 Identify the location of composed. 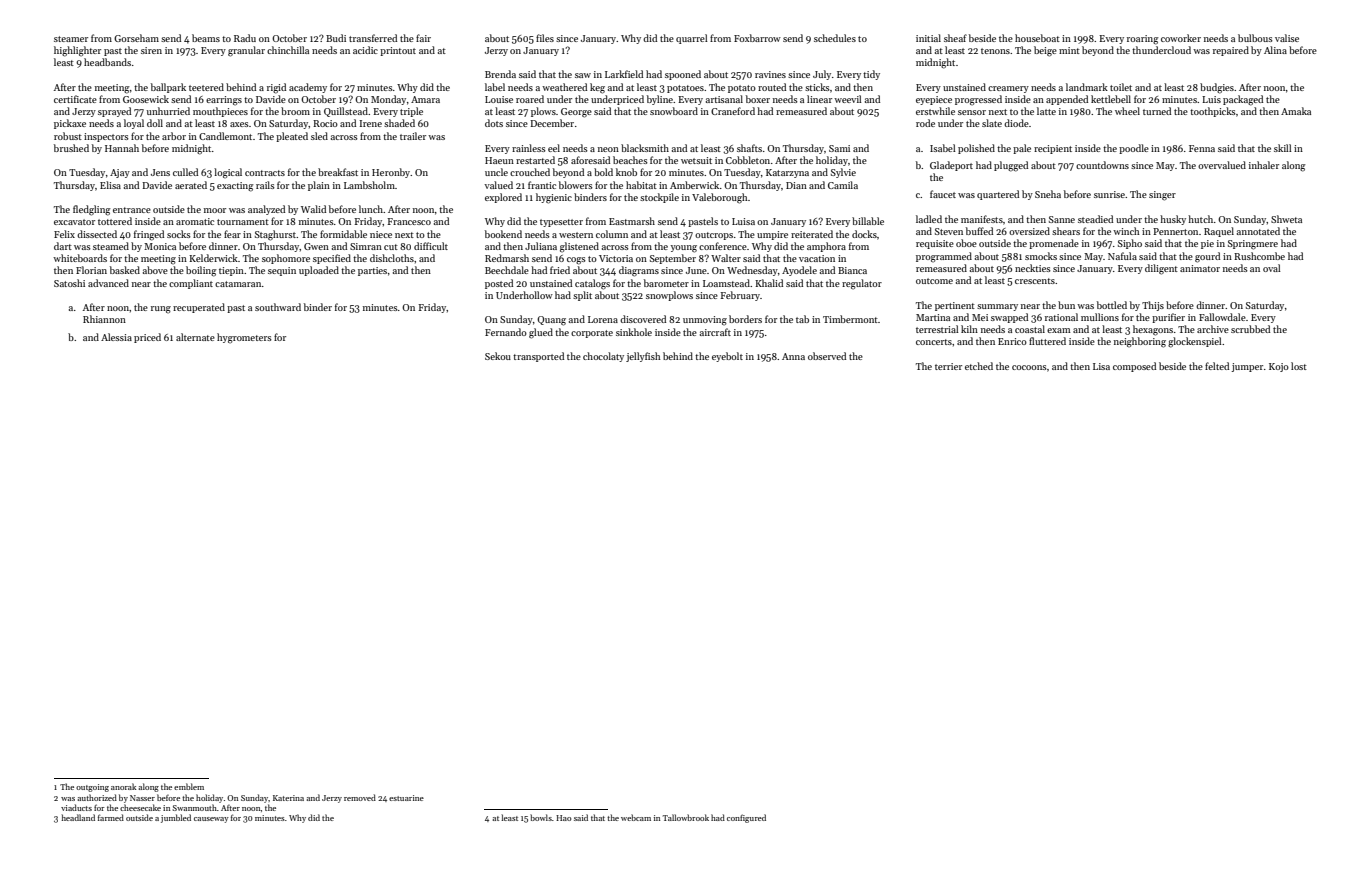
(1134, 367).
